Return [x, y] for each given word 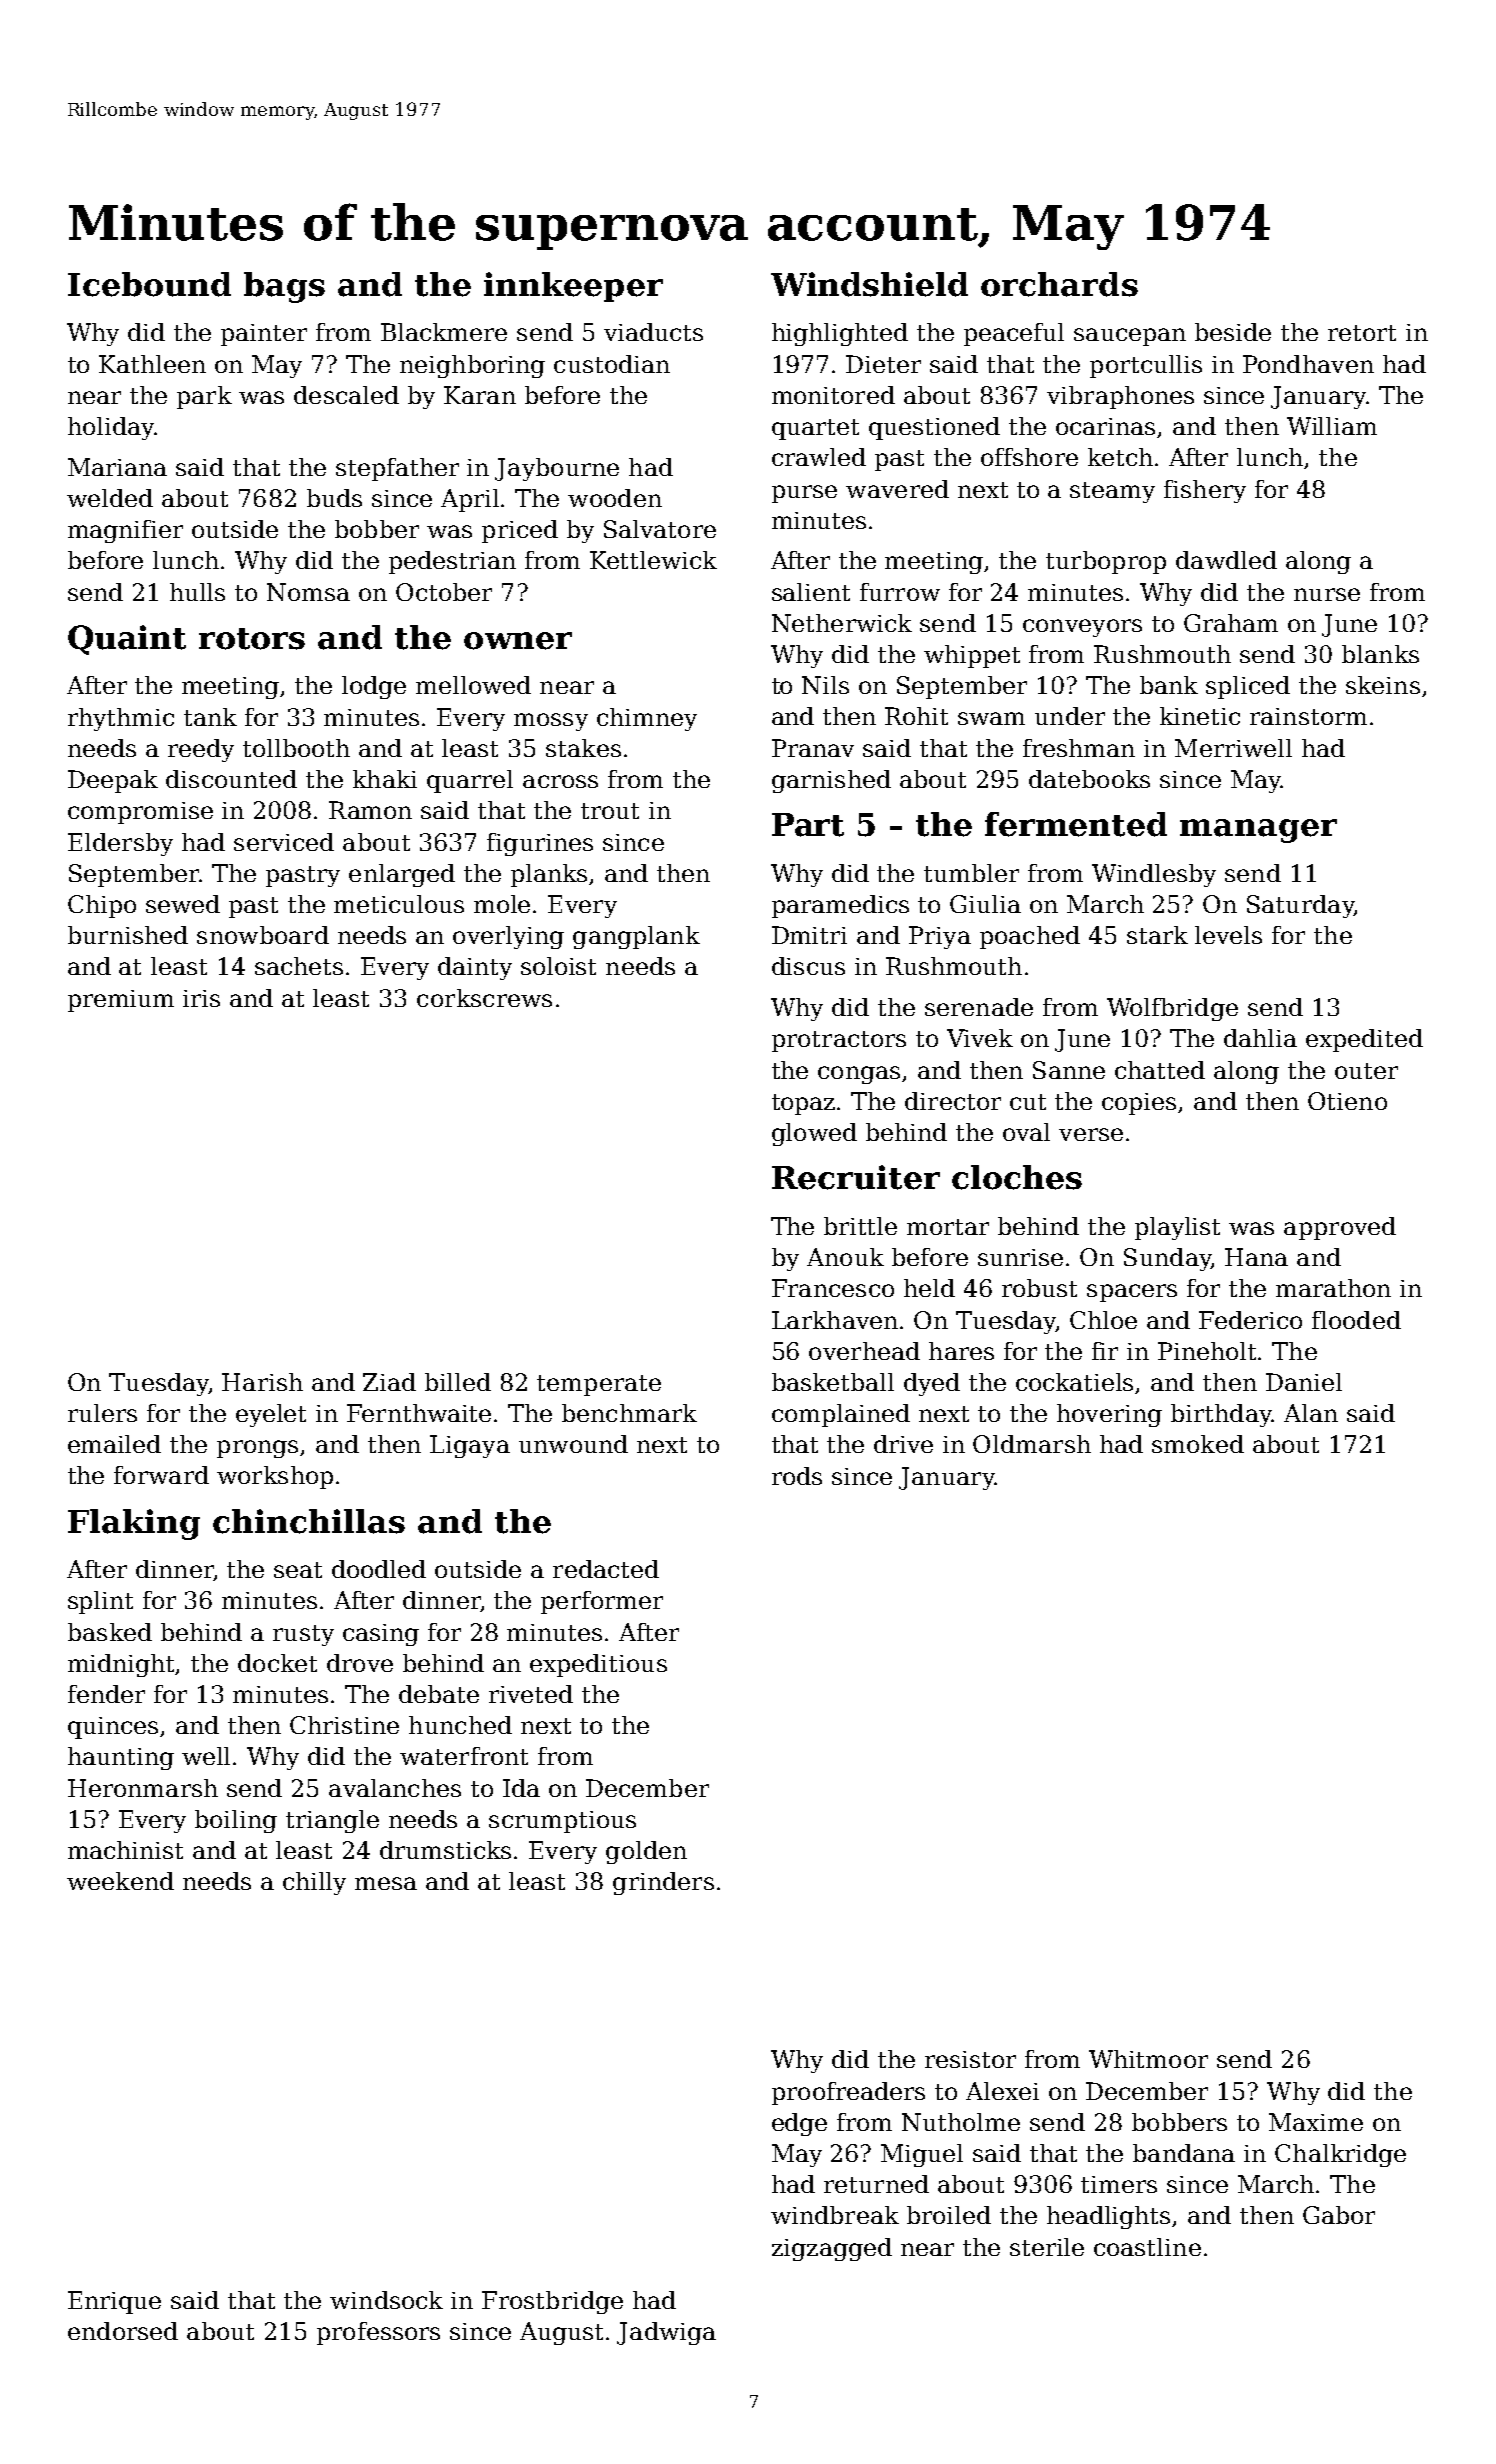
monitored [833, 395]
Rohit [916, 716]
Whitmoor [1148, 2059]
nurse [1327, 594]
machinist [125, 1850]
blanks [1380, 654]
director [953, 1101]
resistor [970, 2059]
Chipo [102, 906]
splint [100, 1602]
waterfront [464, 1756]
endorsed [123, 2331]
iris [201, 998]
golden [646, 1852]
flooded [1356, 1320]
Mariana [117, 467]
